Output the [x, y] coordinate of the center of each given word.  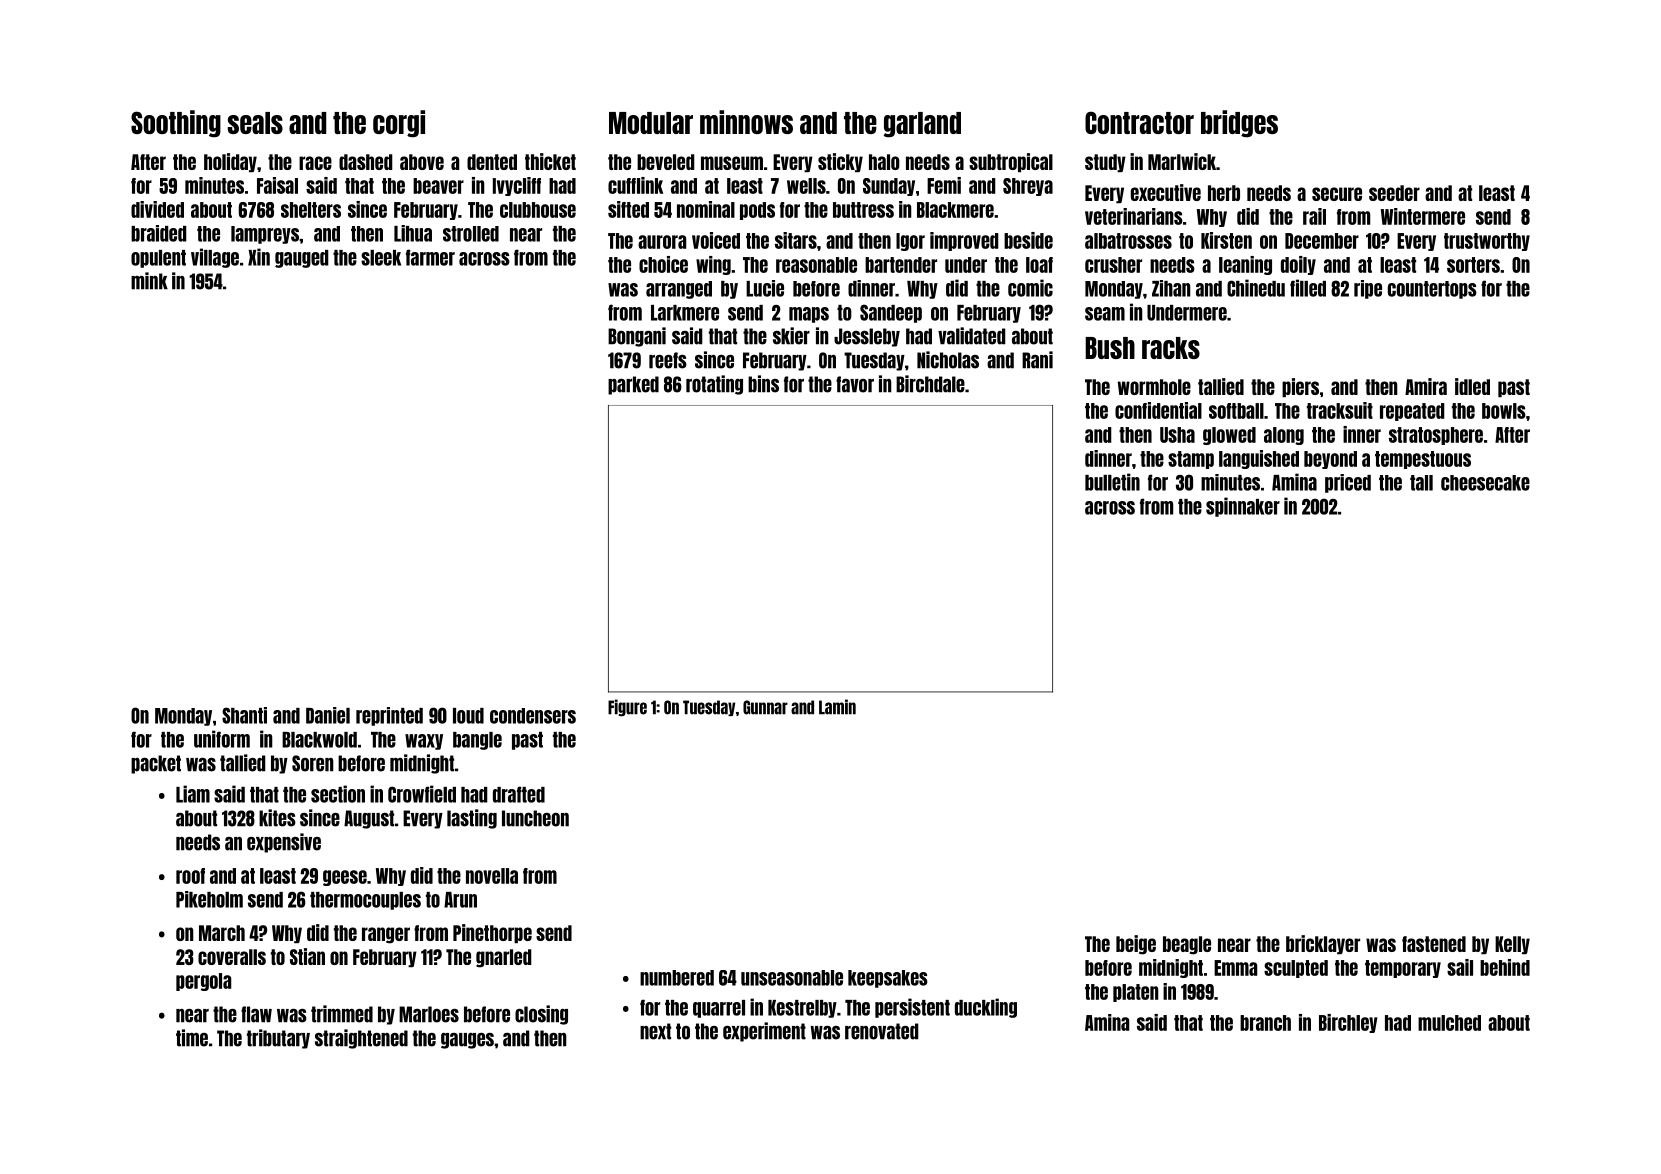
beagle [1187, 945]
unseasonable [792, 978]
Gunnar [765, 707]
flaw [256, 1014]
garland [922, 125]
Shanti [244, 715]
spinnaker [1243, 507]
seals [255, 123]
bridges [1239, 124]
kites [277, 818]
